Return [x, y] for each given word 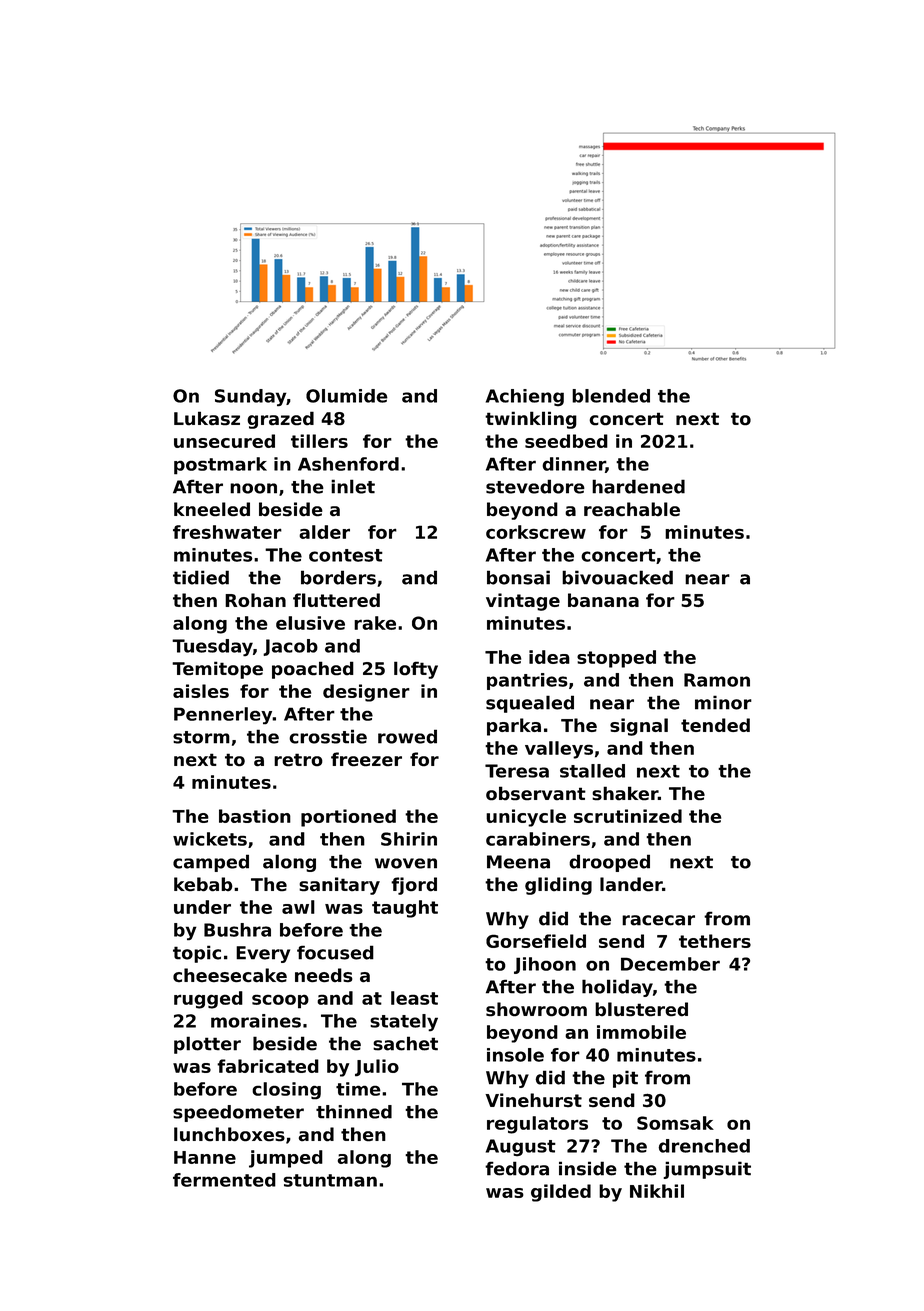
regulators [537, 1125]
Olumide [347, 396]
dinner [573, 464]
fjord [414, 886]
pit [625, 1079]
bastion [255, 816]
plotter [207, 1045]
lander [631, 884]
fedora [517, 1168]
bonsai [518, 577]
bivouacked [617, 577]
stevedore [535, 486]
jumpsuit [707, 1170]
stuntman [330, 1180]
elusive [310, 623]
